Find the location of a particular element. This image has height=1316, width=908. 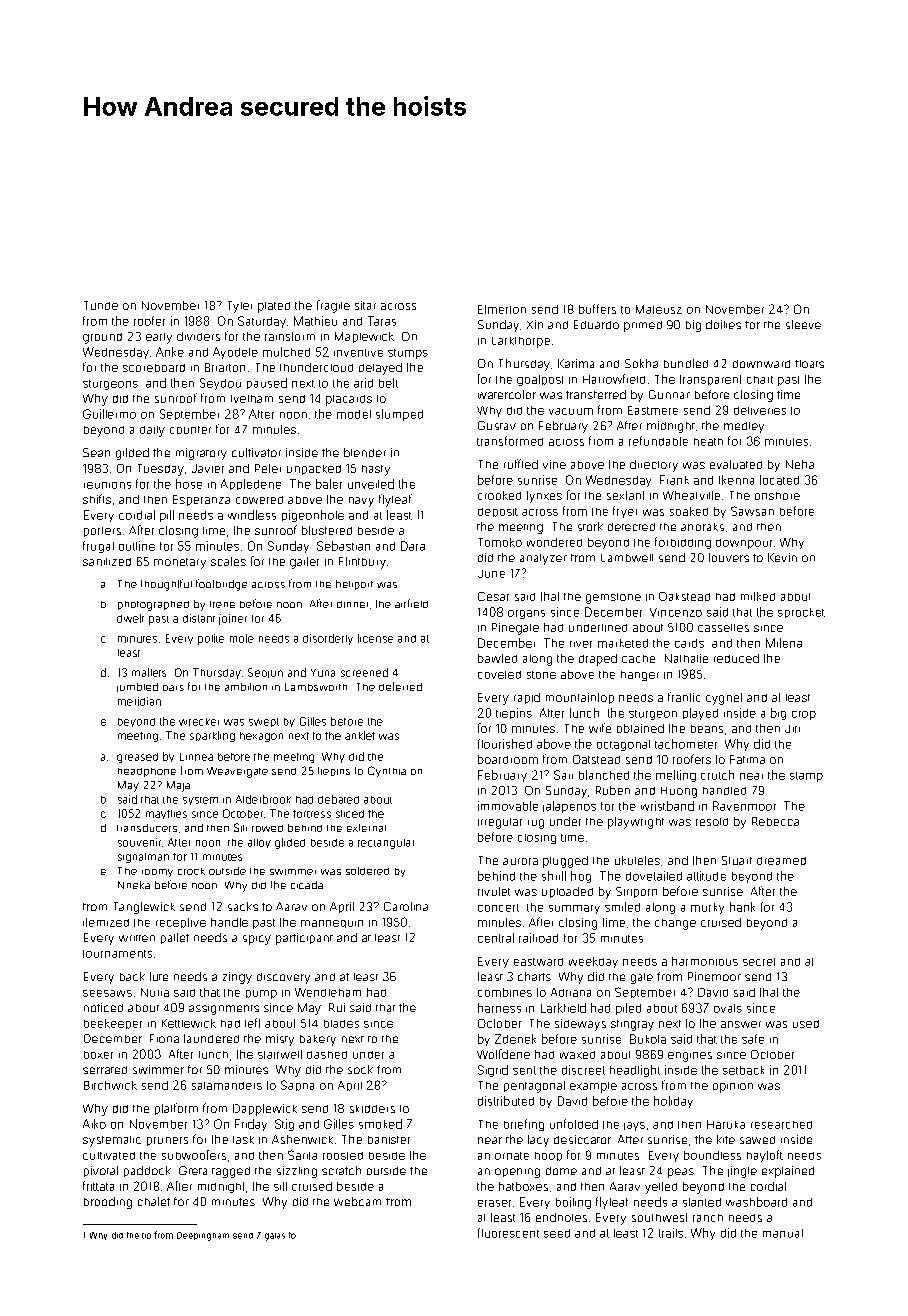

pill is located at coordinates (167, 516).
